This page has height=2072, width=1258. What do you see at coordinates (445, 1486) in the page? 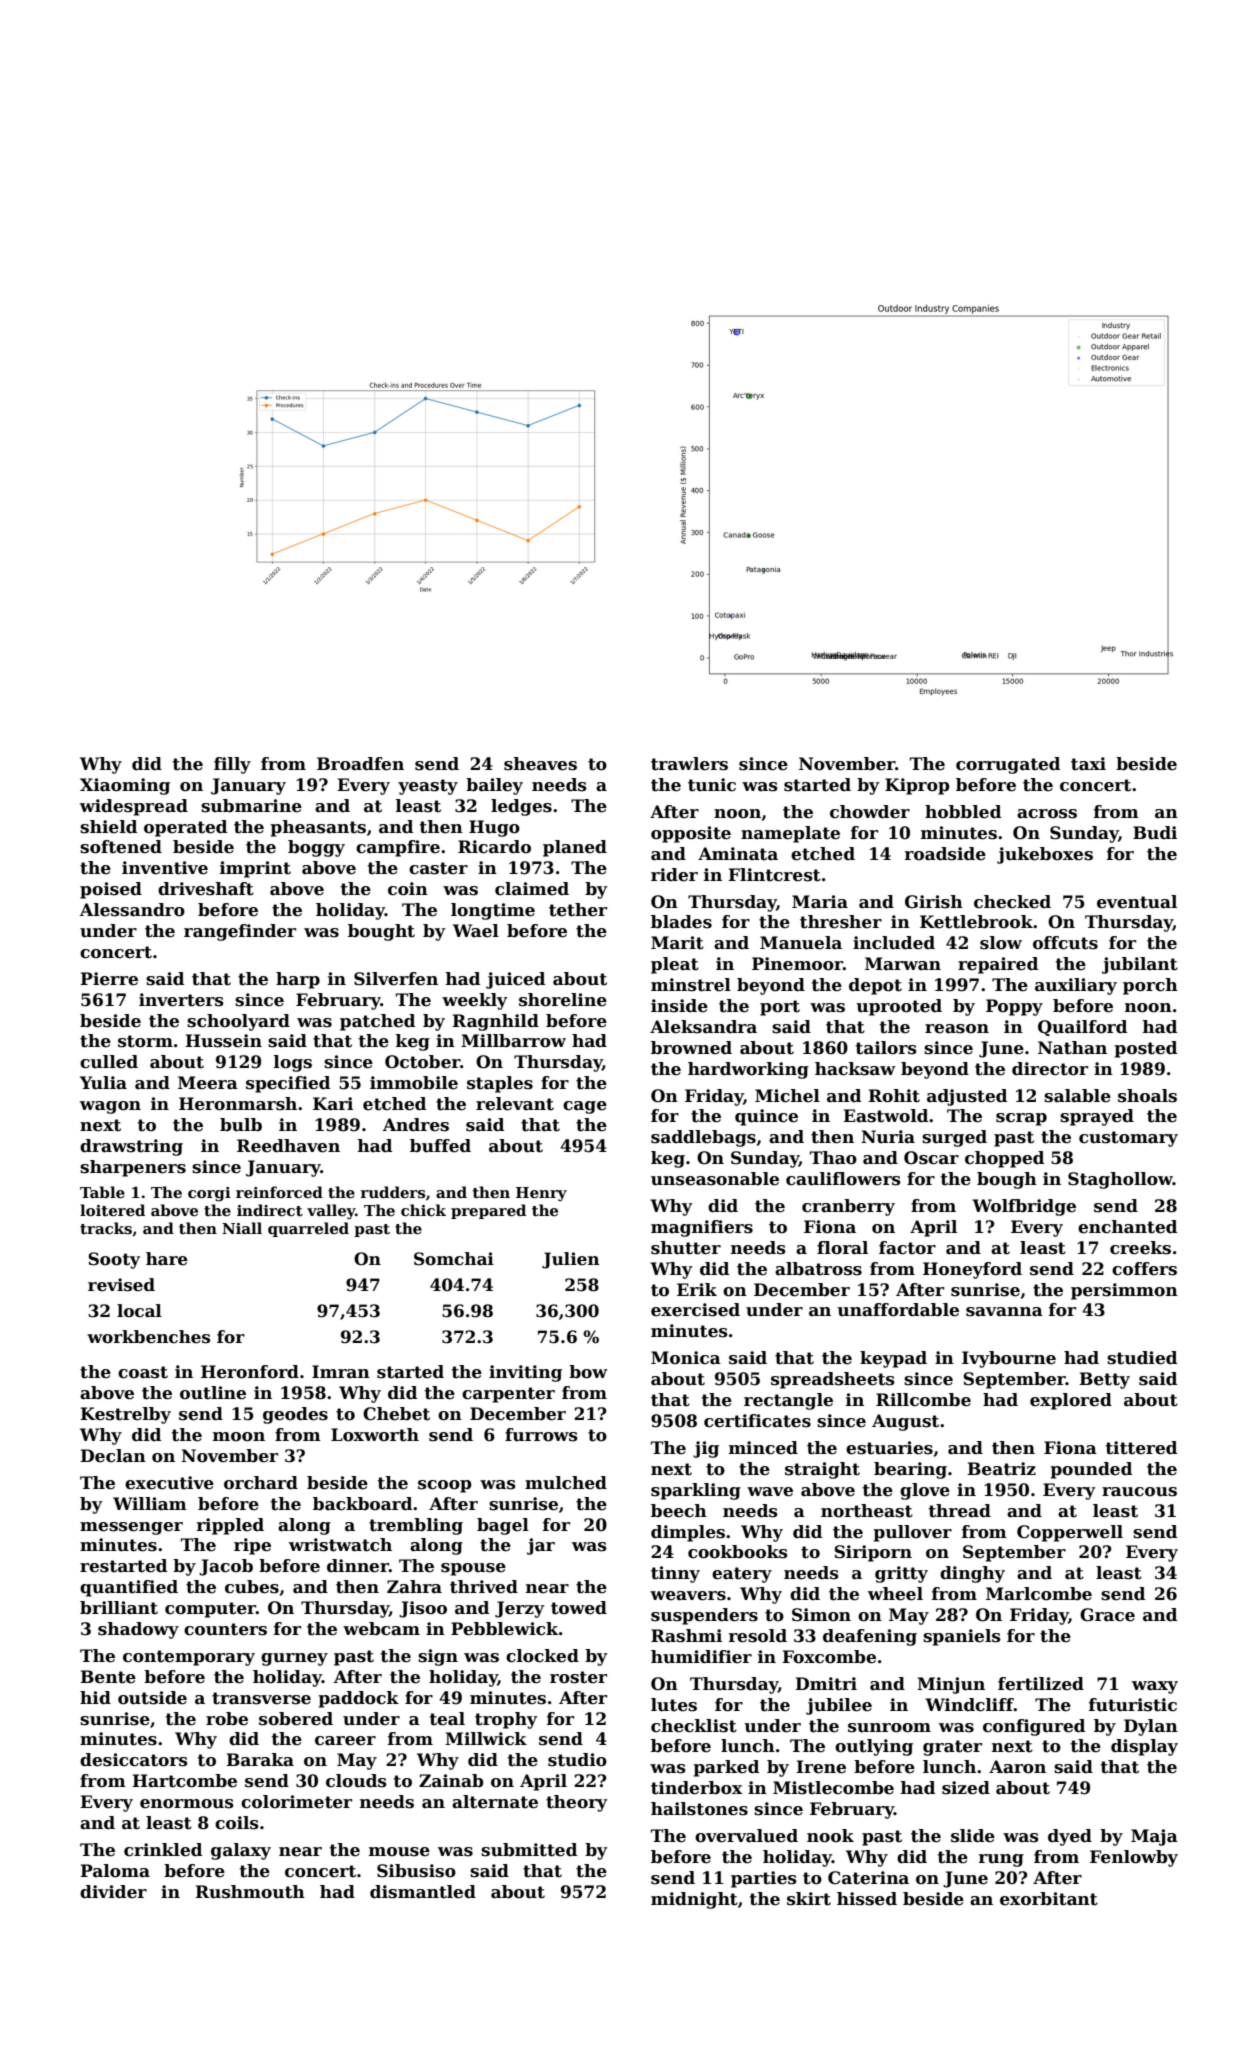
I see `scoop` at bounding box center [445, 1486].
